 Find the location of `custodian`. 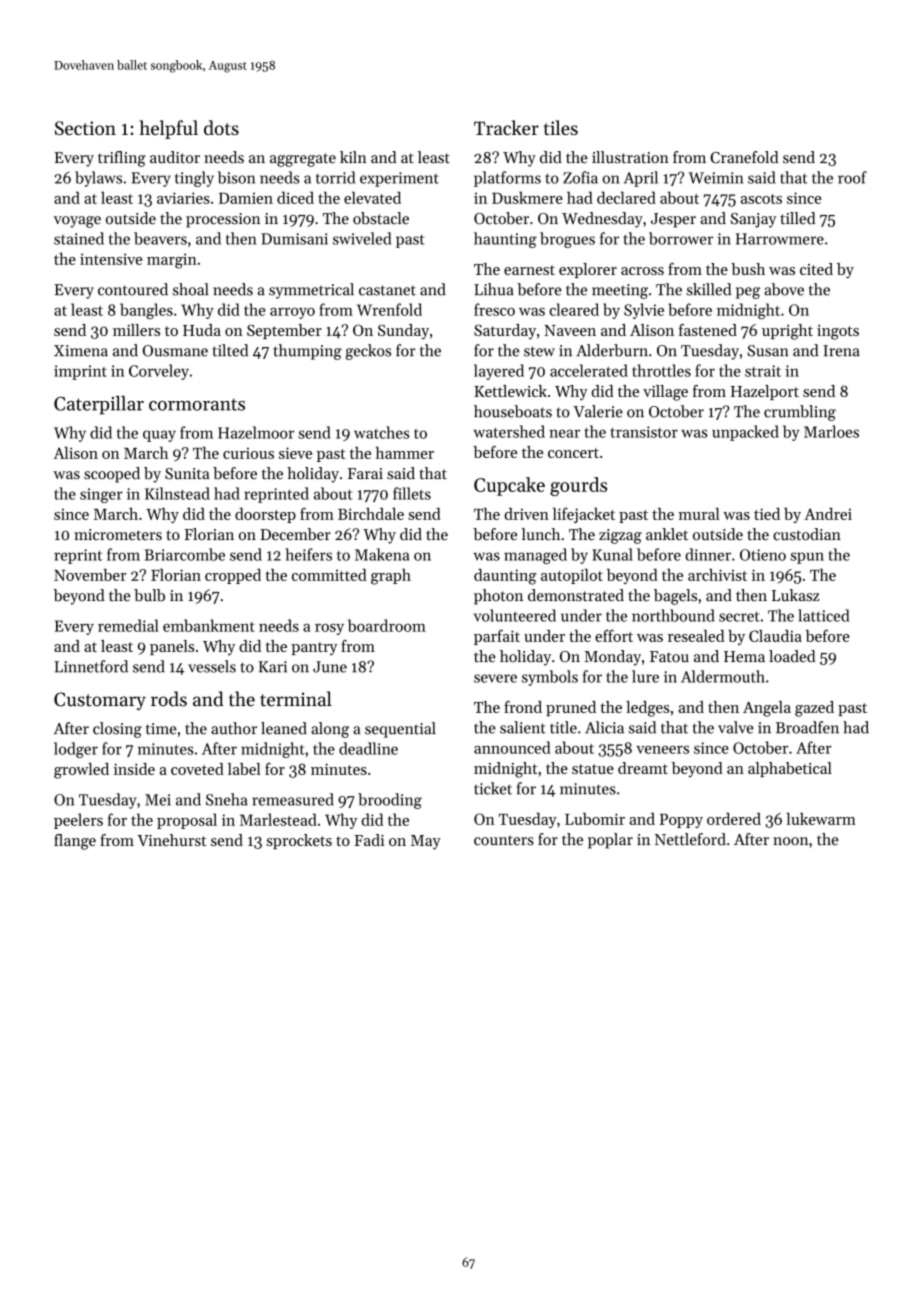

custodian is located at coordinates (807, 534).
